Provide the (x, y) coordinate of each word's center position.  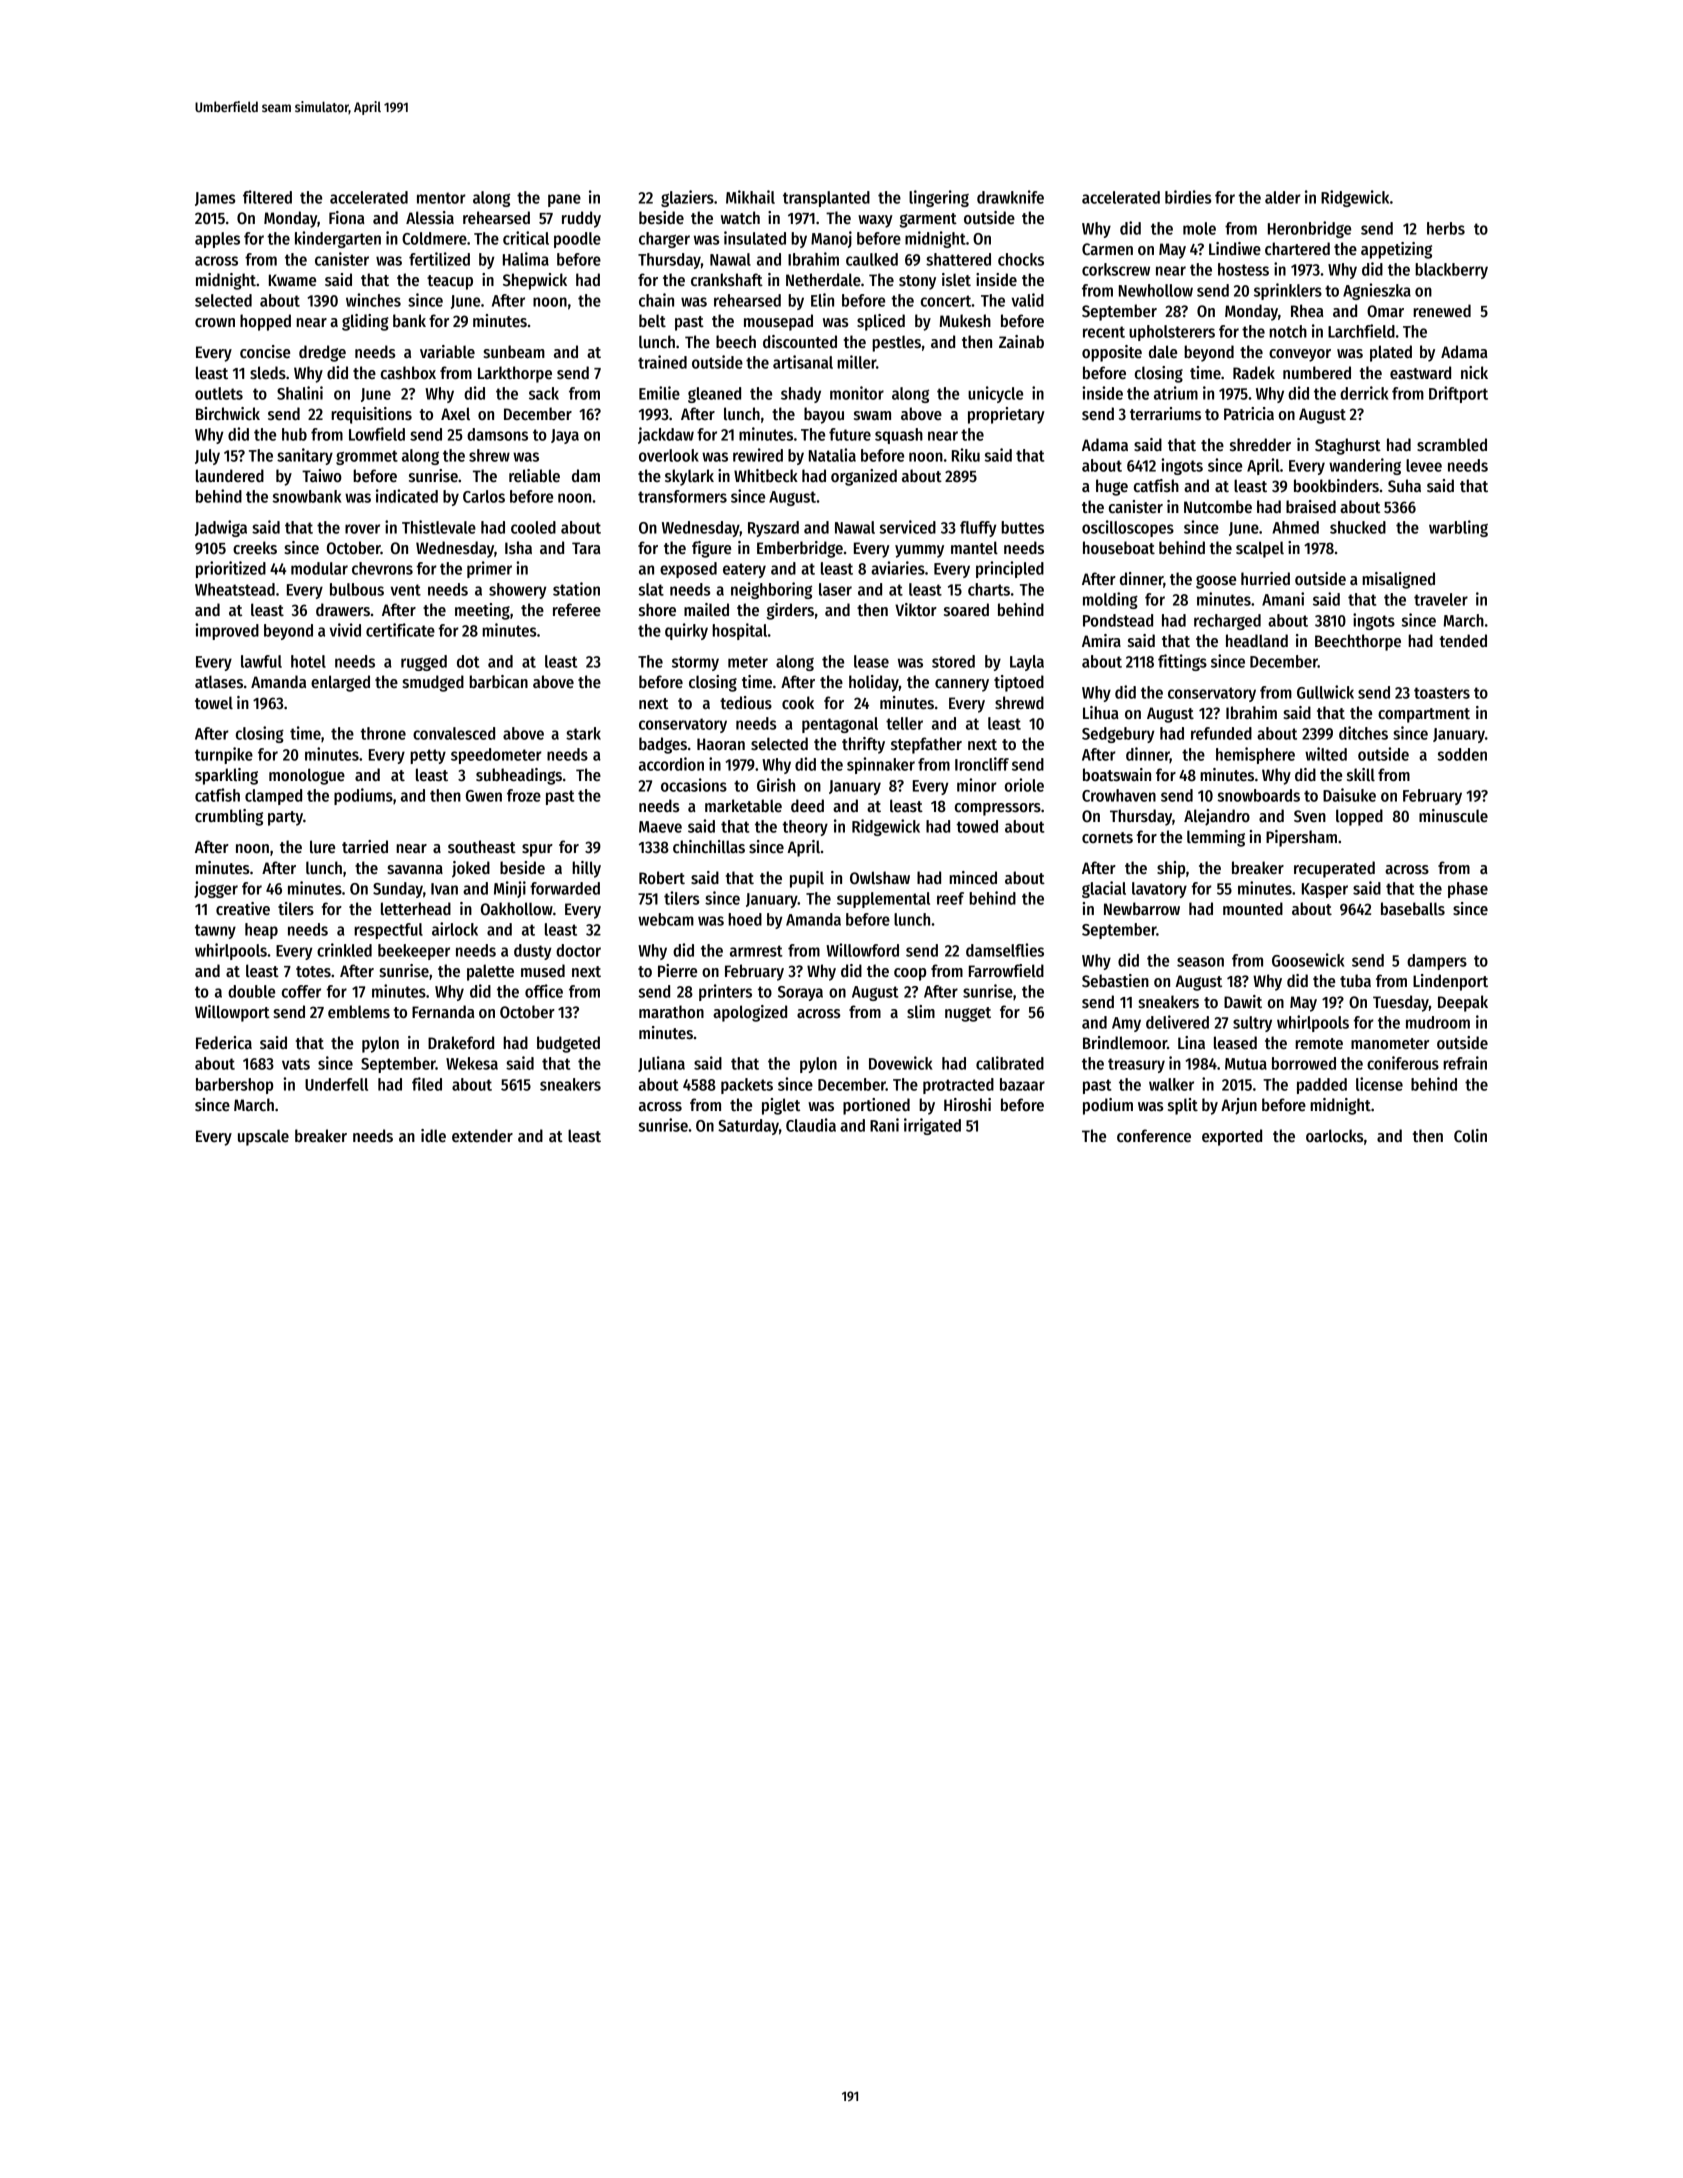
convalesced (454, 733)
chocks (1021, 259)
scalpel (1260, 549)
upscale (263, 1137)
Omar (1385, 311)
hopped (265, 322)
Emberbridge (800, 549)
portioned (876, 1106)
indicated (407, 496)
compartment (1424, 715)
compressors (998, 809)
